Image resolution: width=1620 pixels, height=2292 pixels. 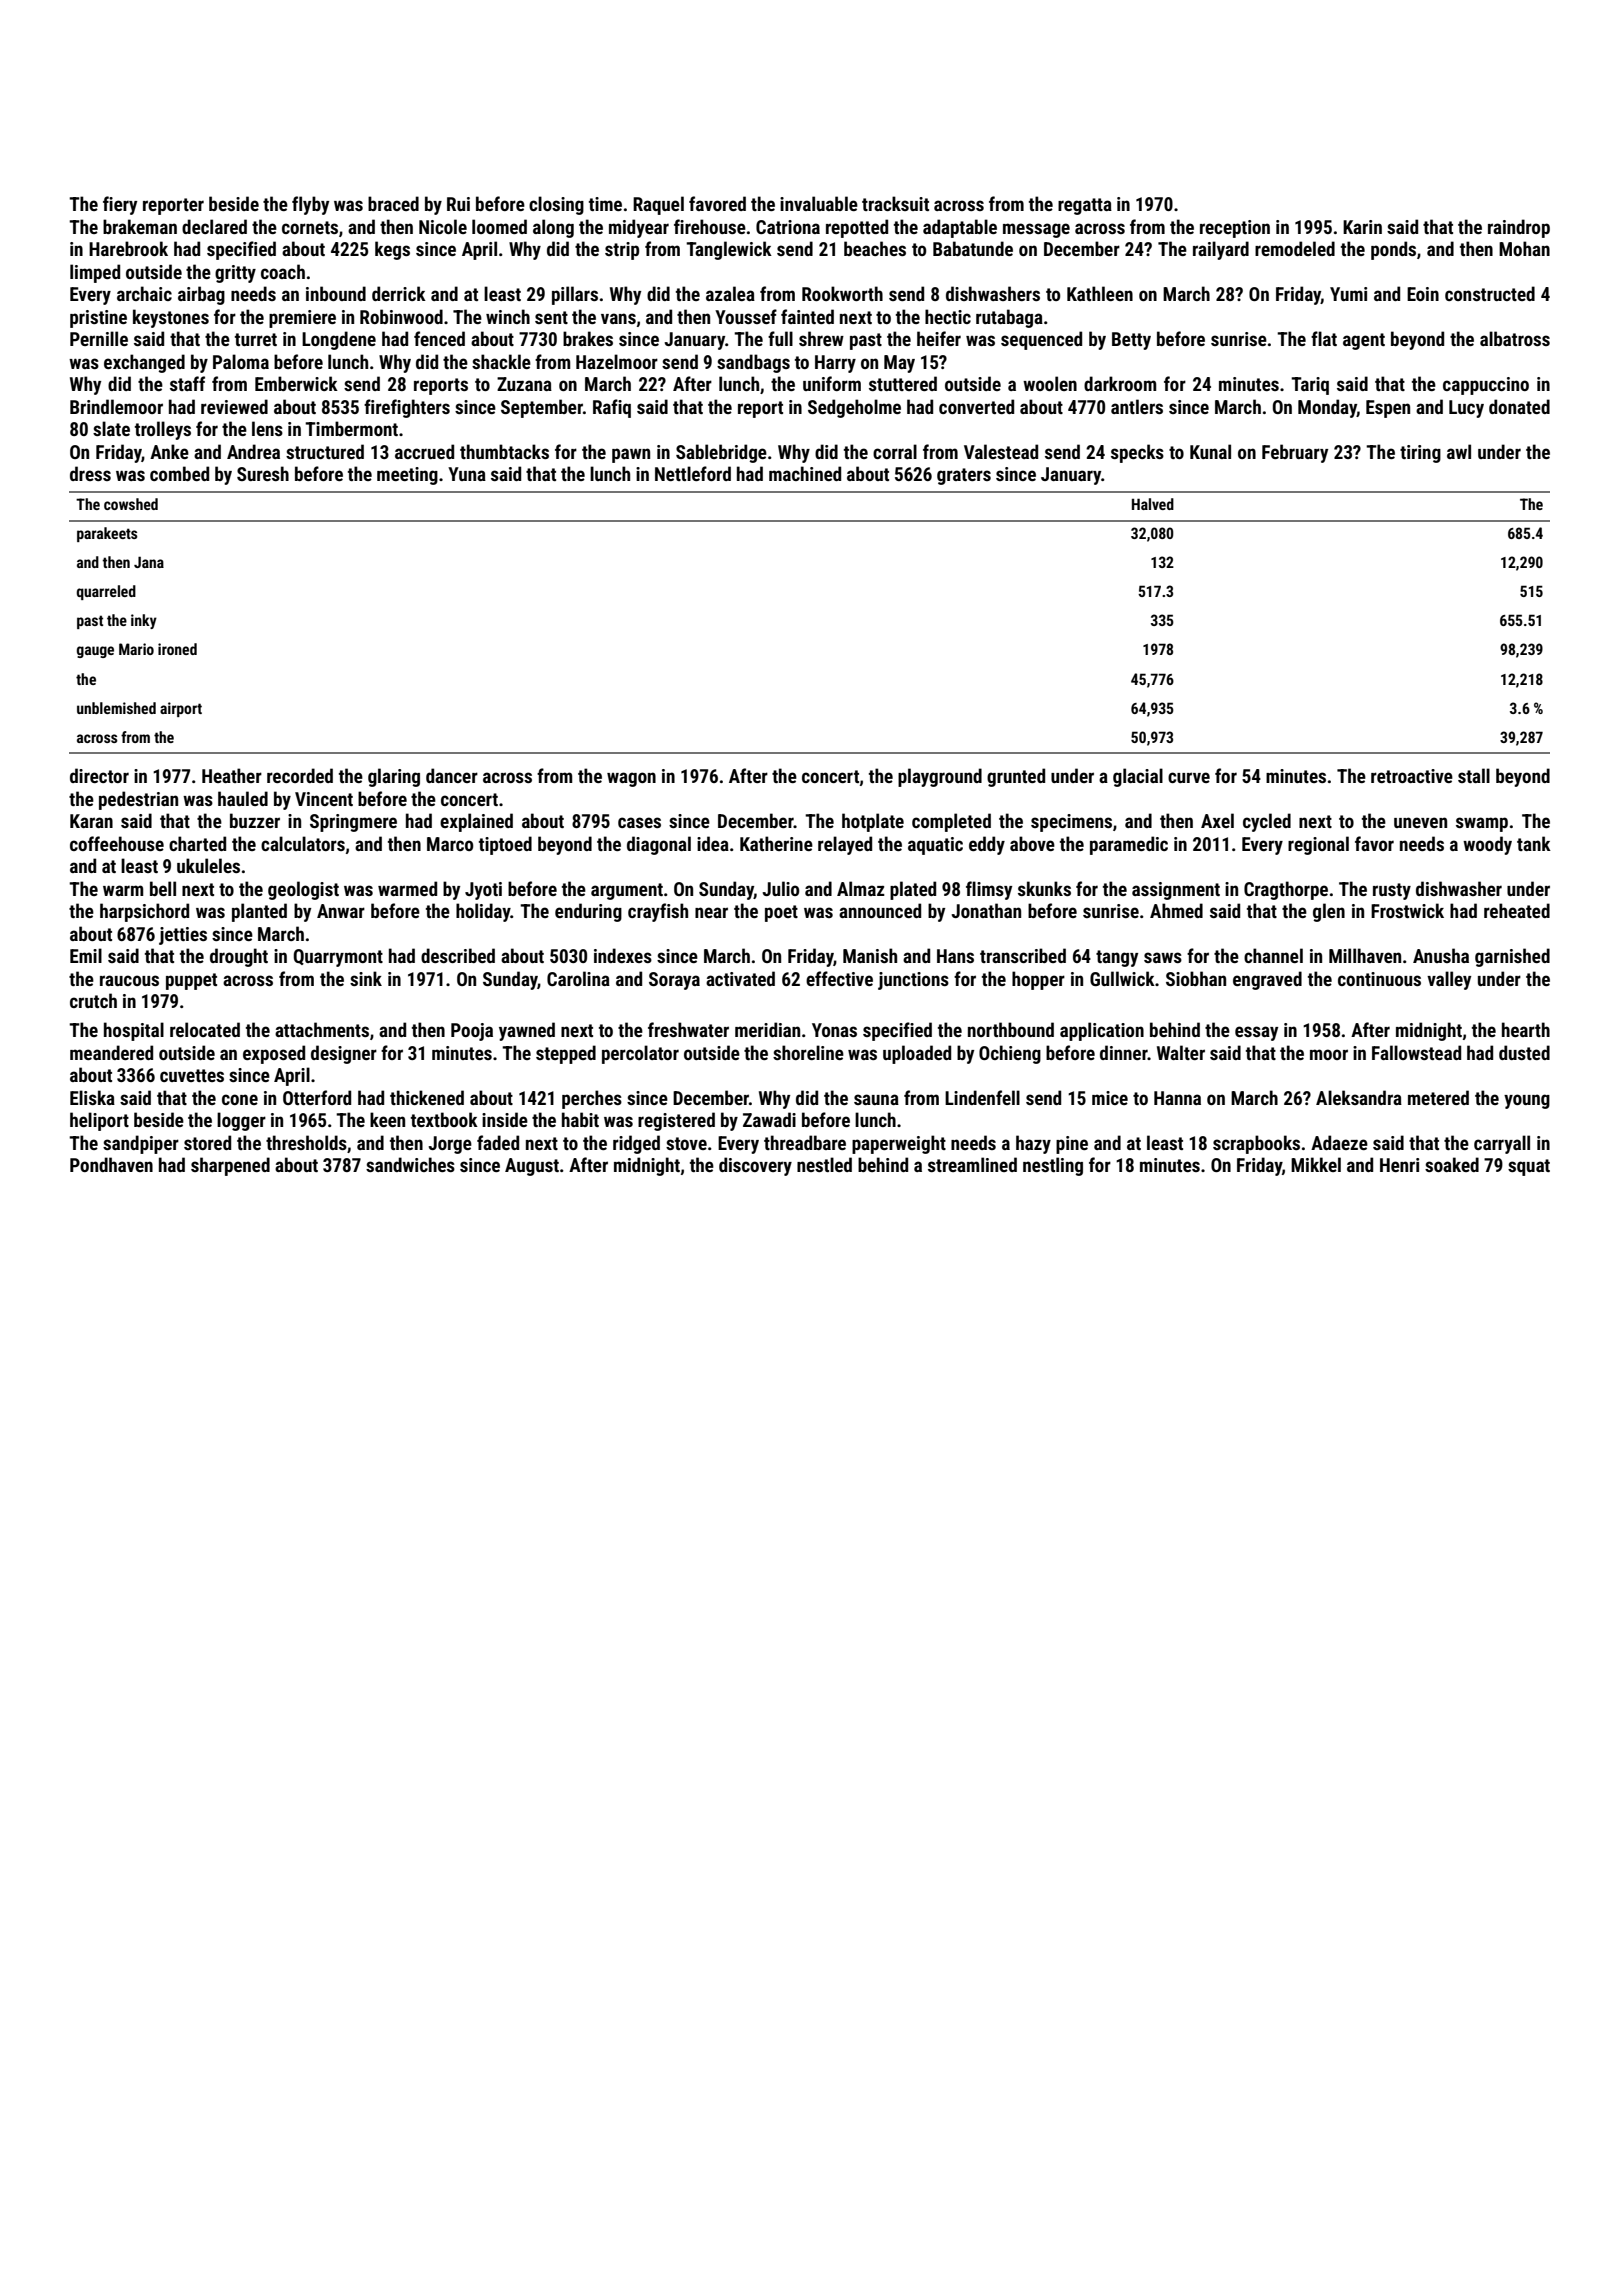 What do you see at coordinates (1416, 1052) in the screenshot?
I see `Fallowstead` at bounding box center [1416, 1052].
